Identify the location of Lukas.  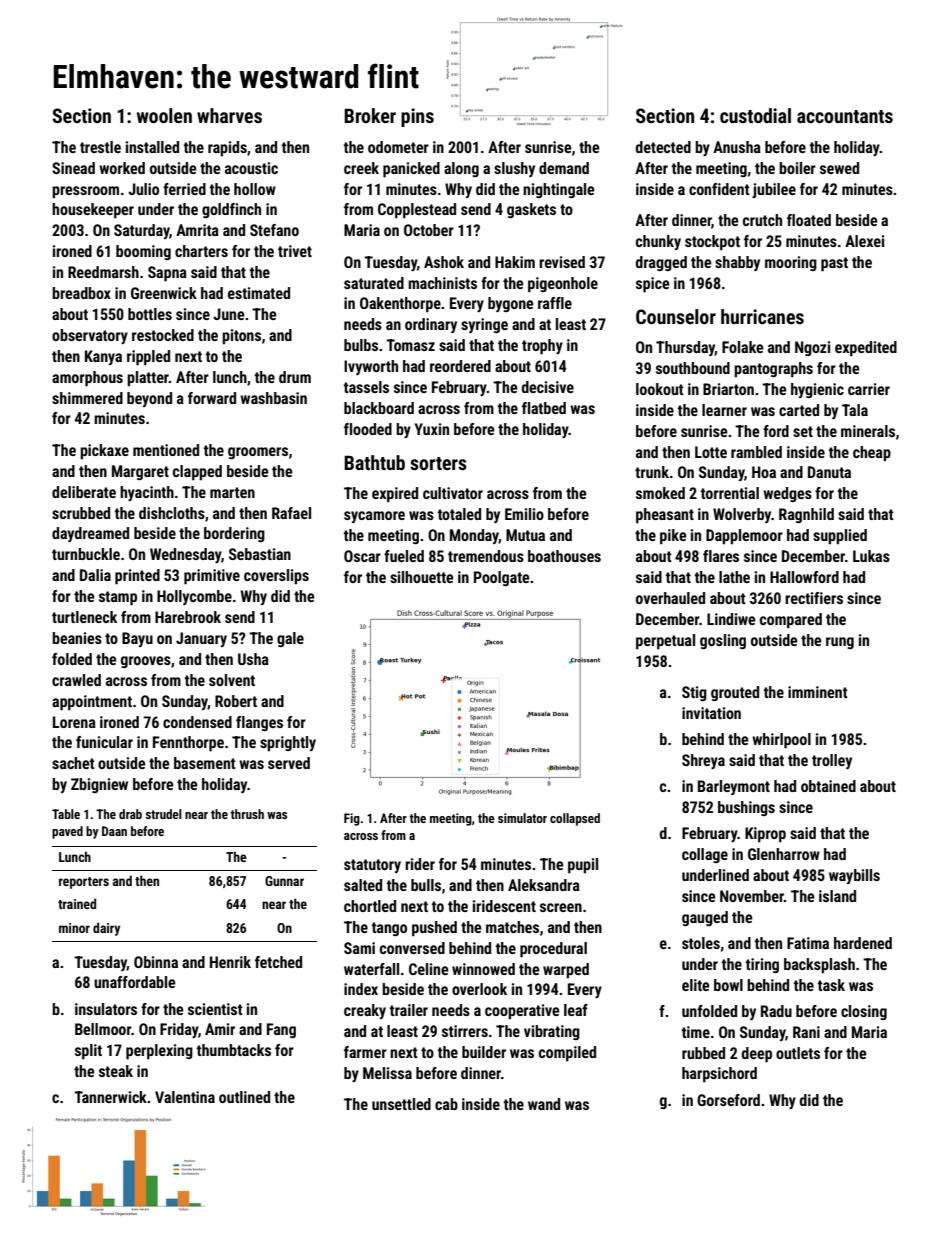
(871, 556).
